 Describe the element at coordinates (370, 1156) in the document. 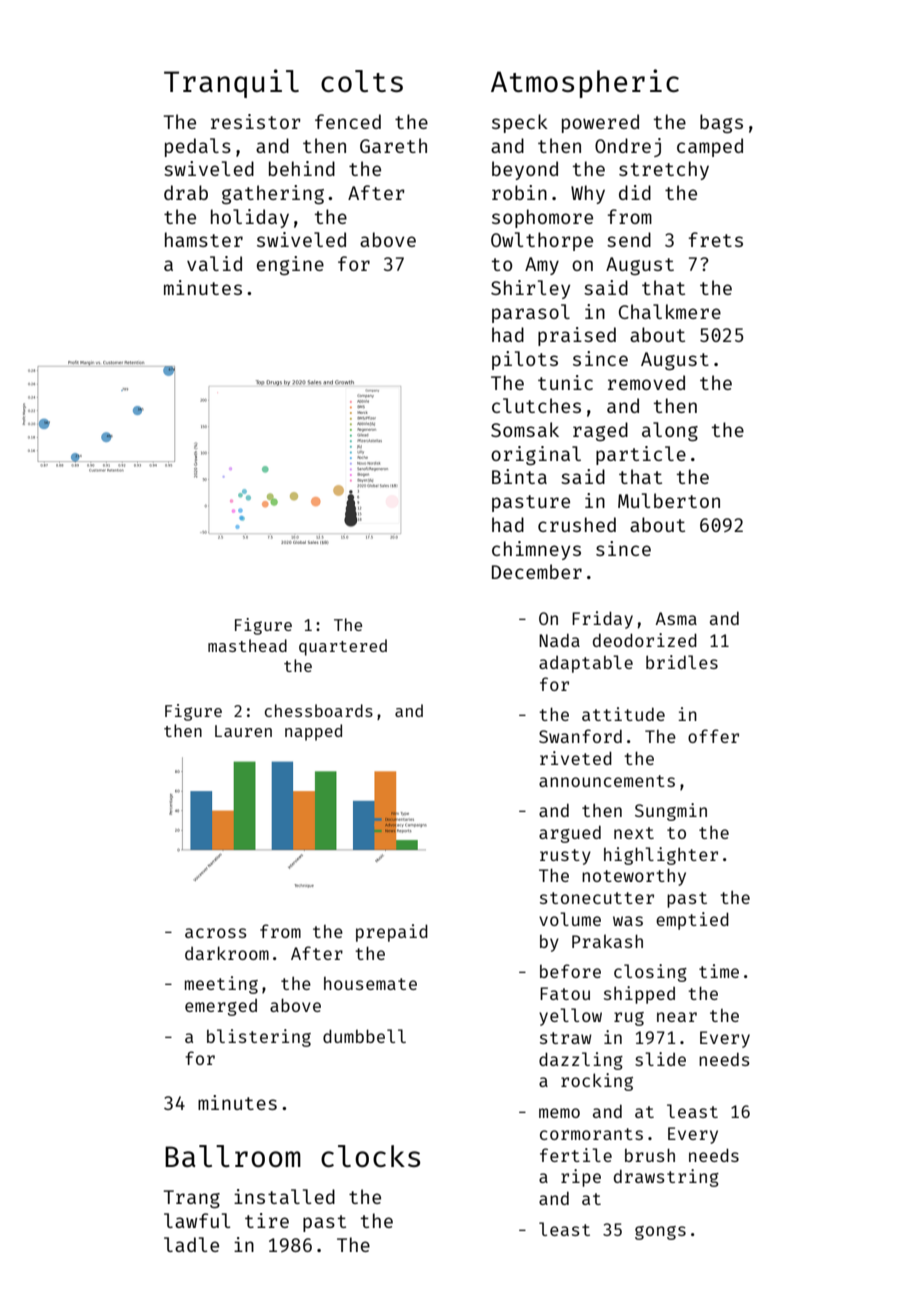

I see `clocks` at that location.
